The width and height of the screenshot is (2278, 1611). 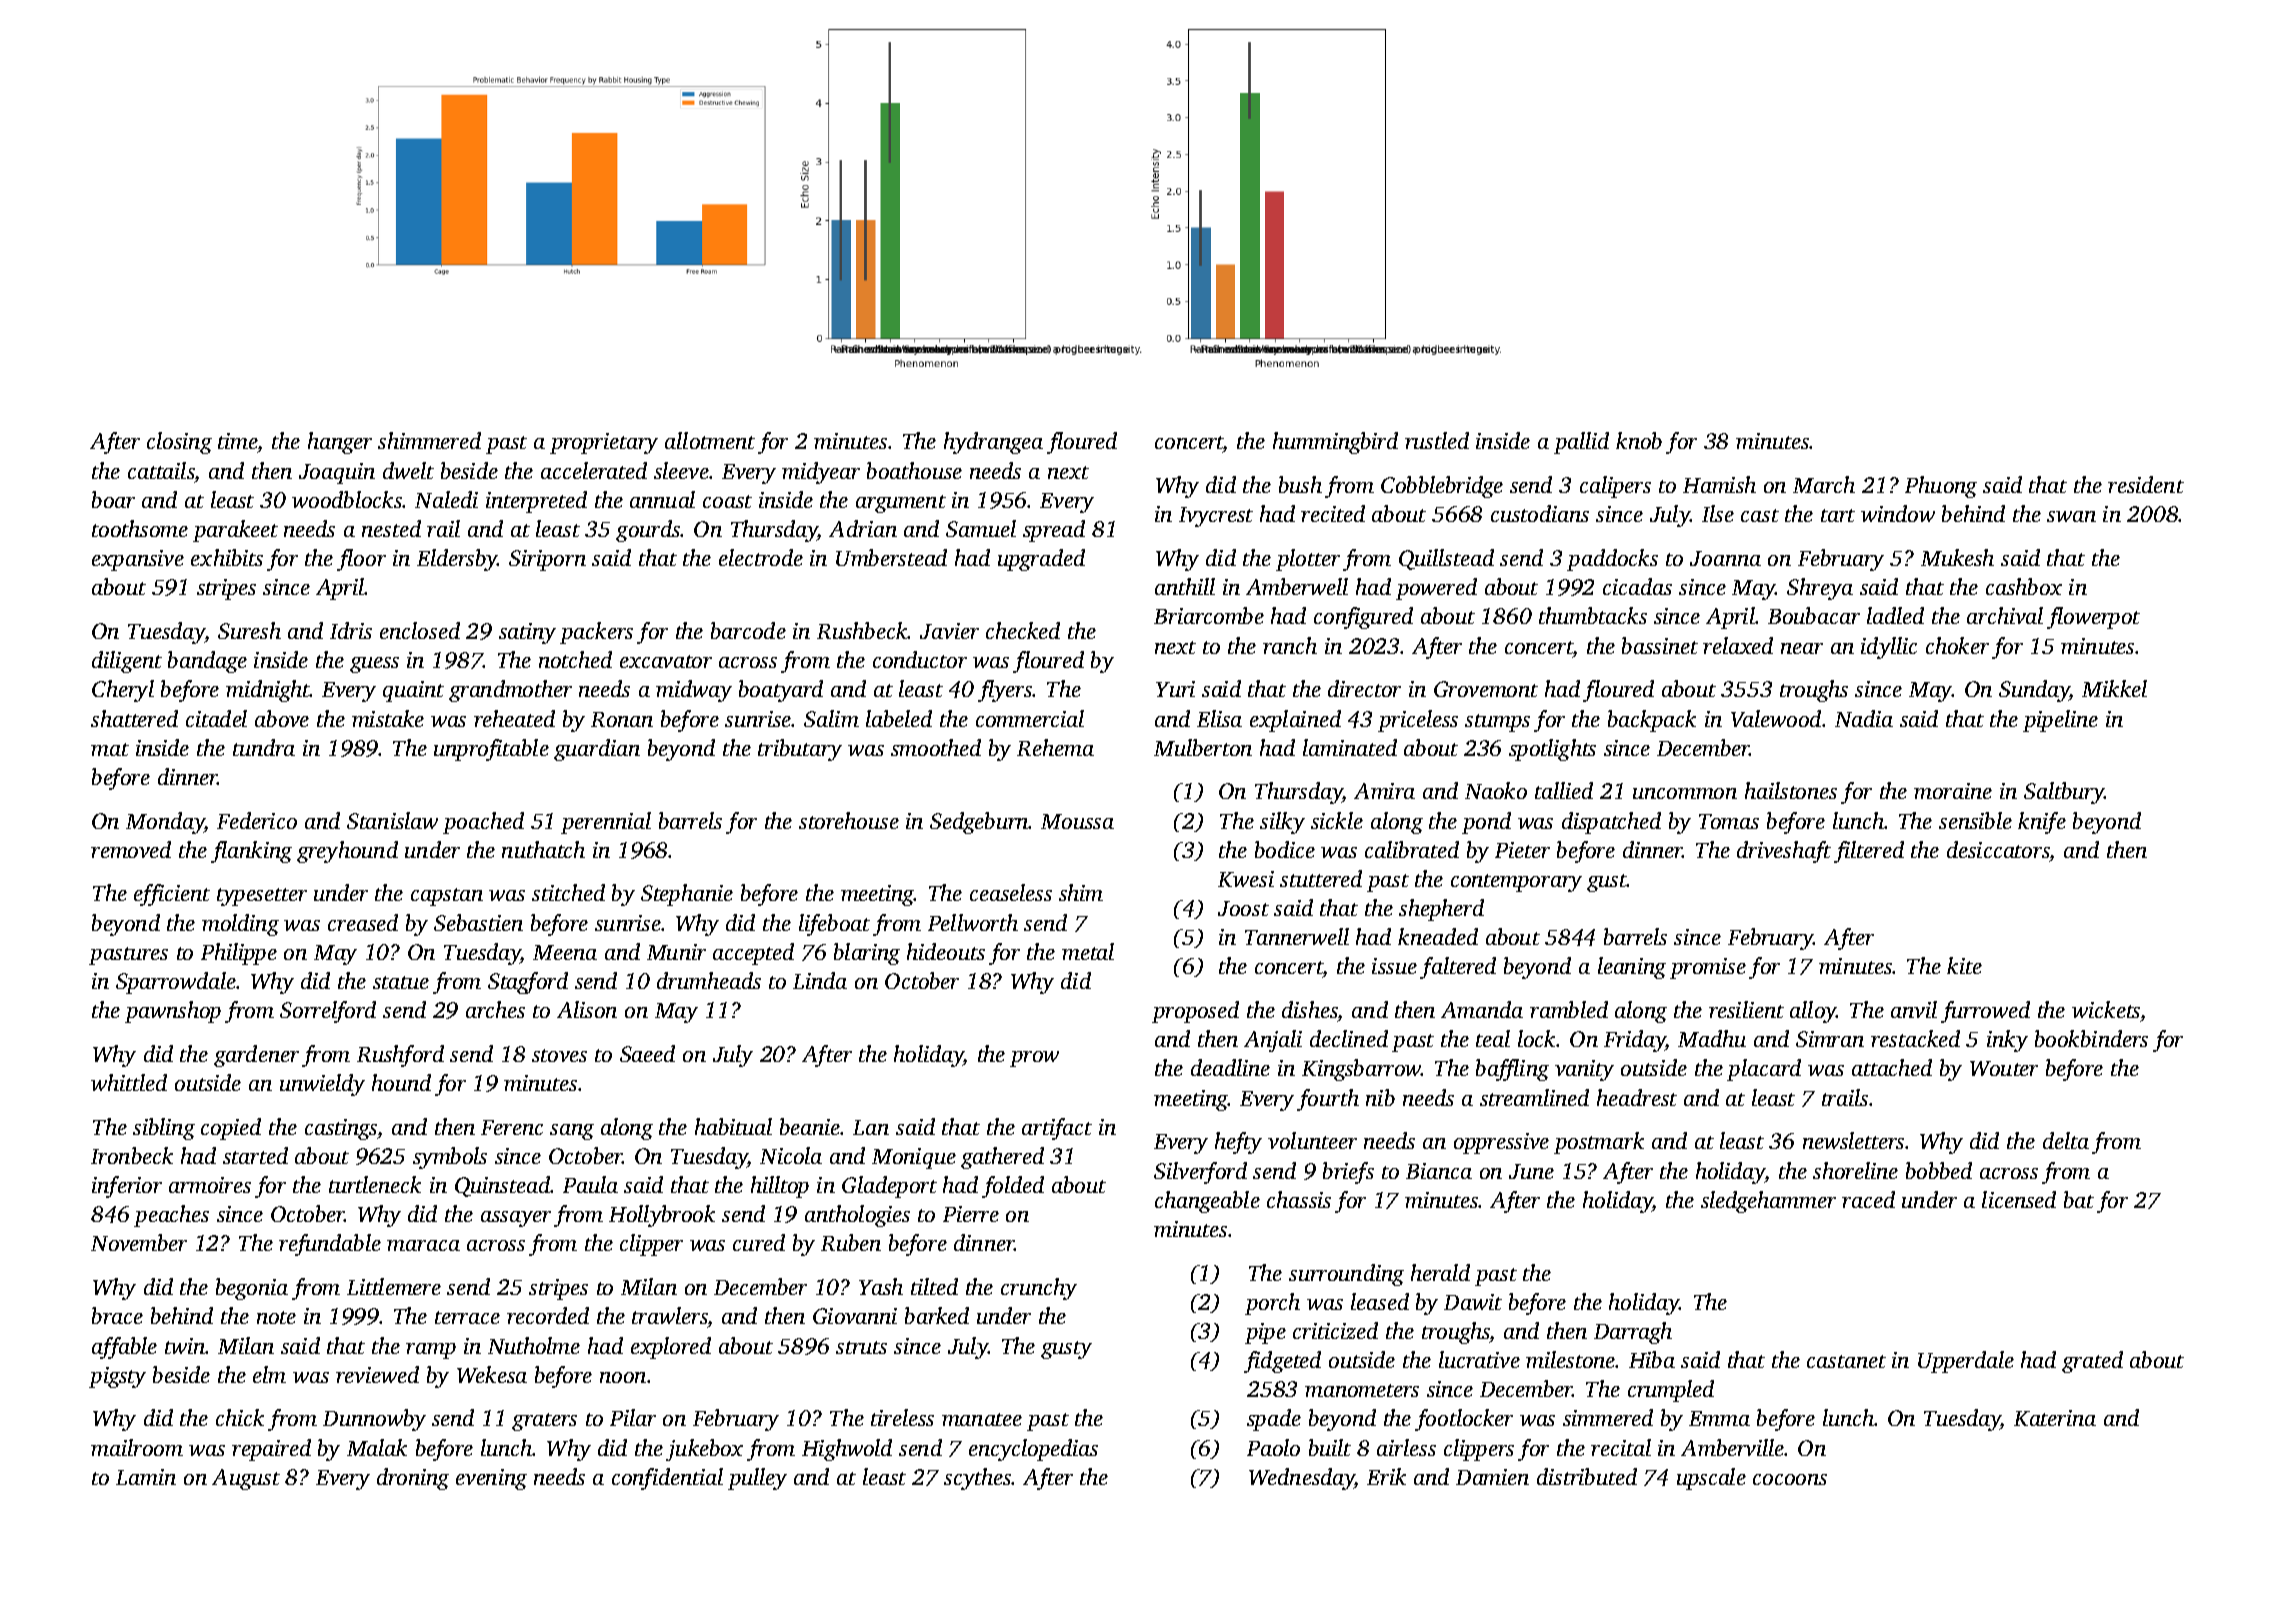 I want to click on citadel, so click(x=216, y=718).
